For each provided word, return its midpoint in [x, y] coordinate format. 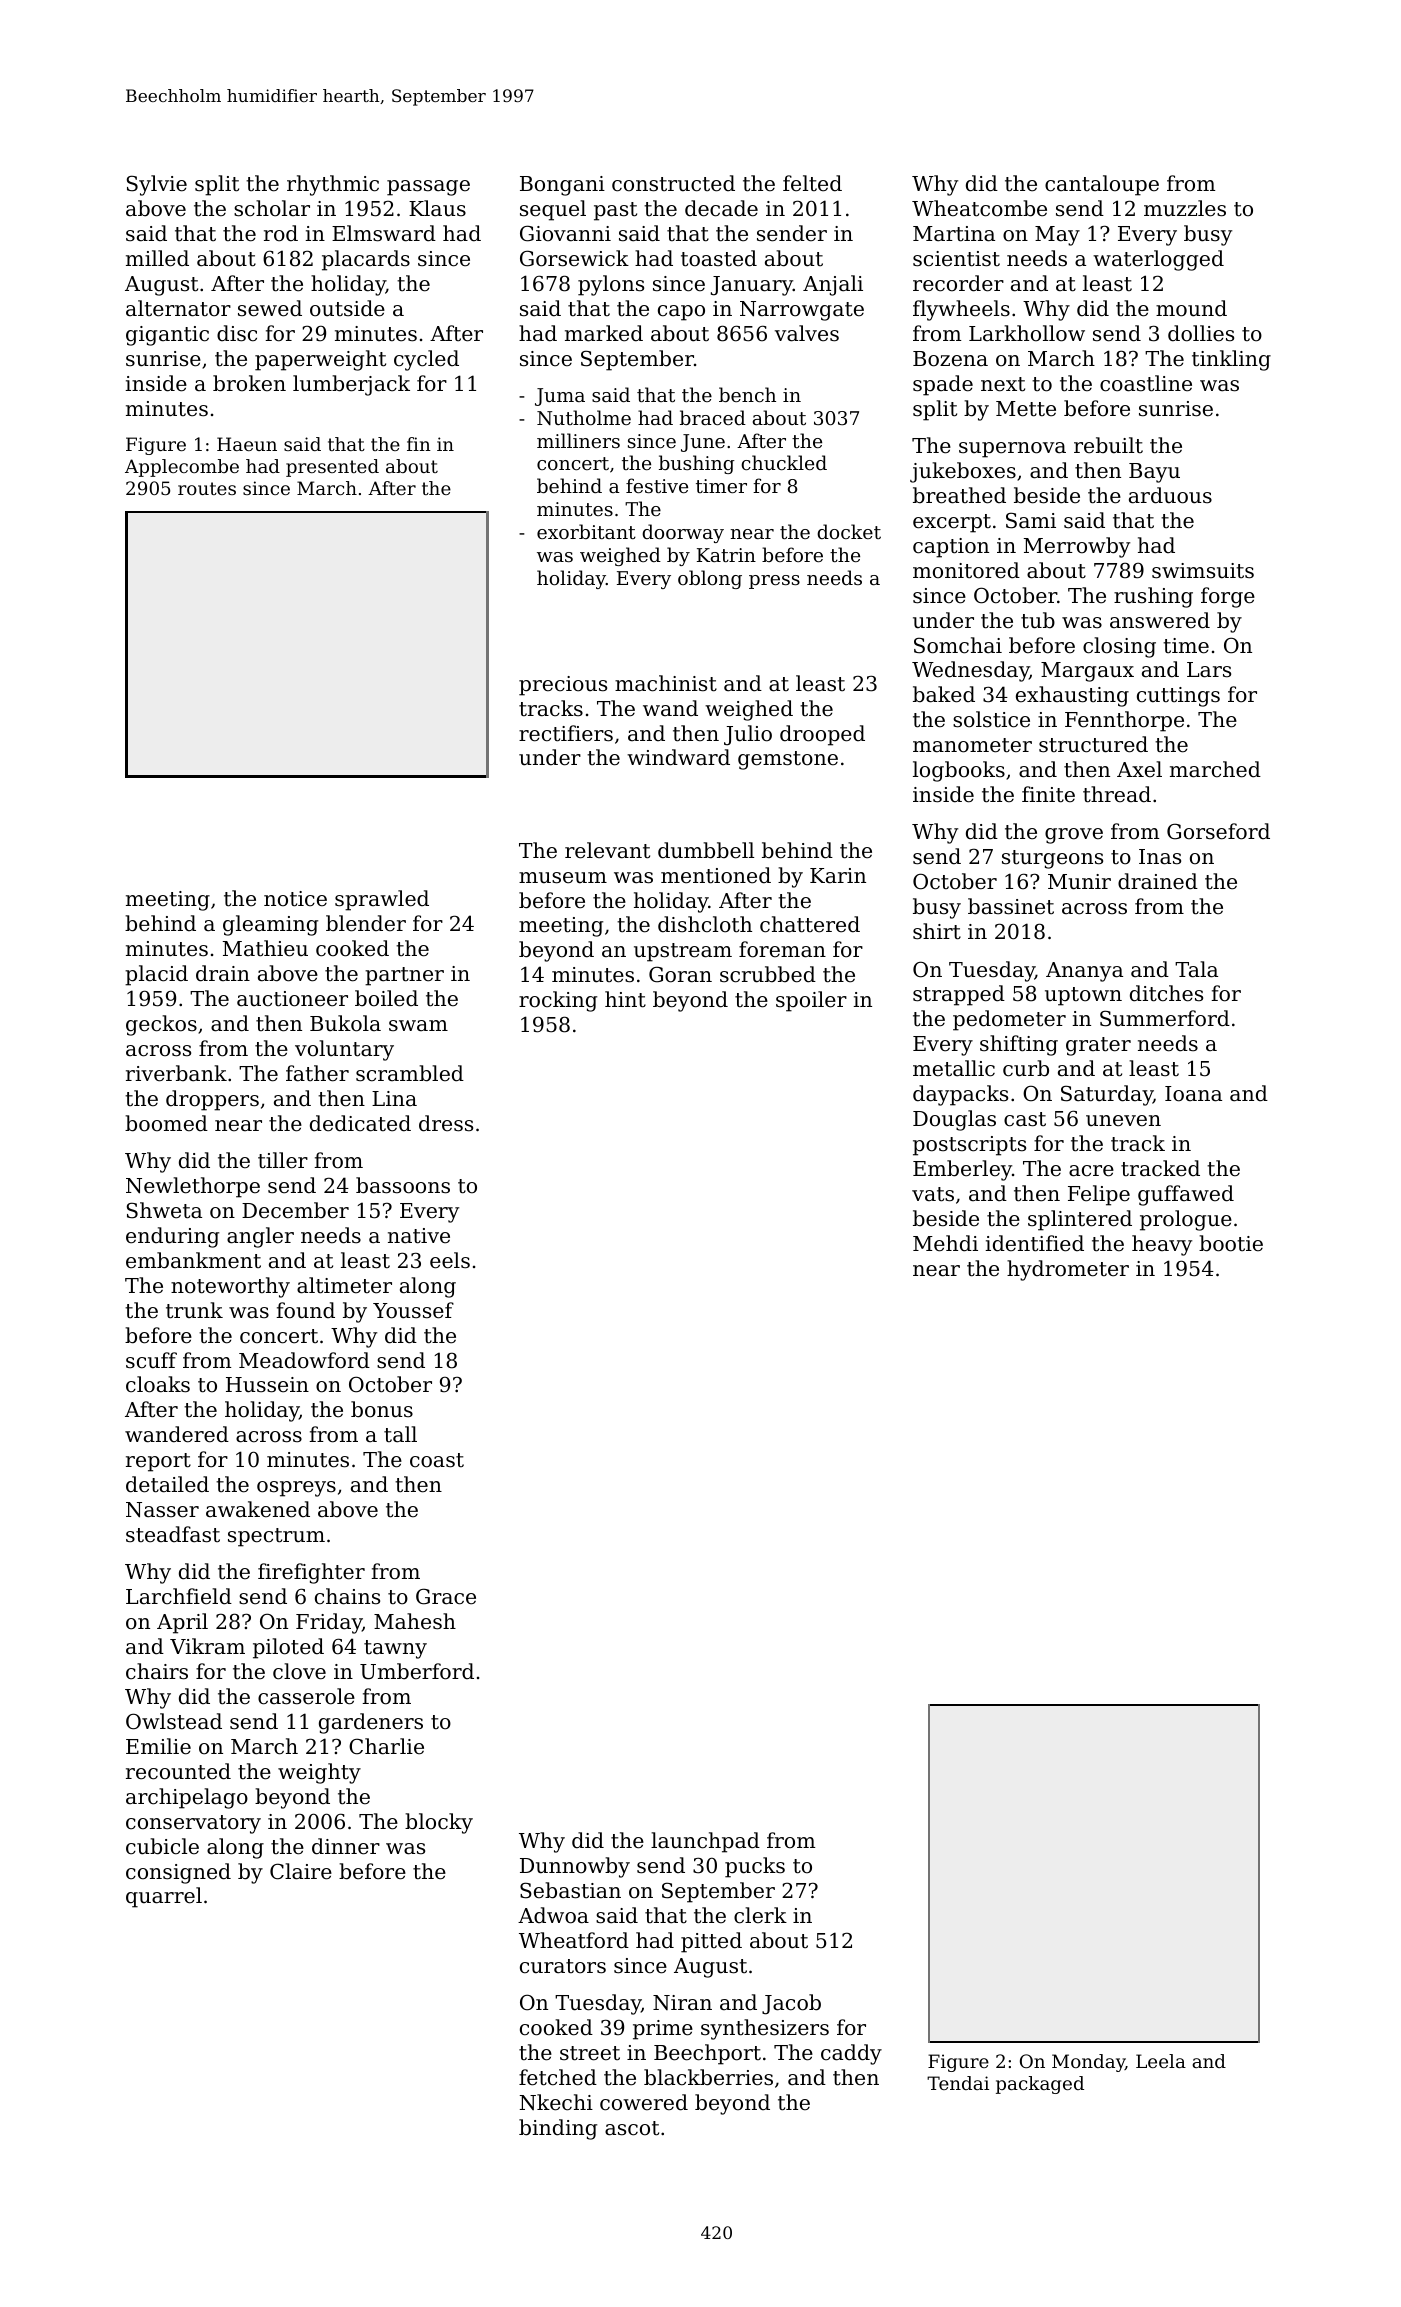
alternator [178, 308]
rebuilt [1108, 445]
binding [558, 2129]
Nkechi [556, 2102]
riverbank [176, 1073]
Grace [446, 1596]
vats [933, 1194]
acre [1091, 1171]
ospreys [296, 1489]
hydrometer [1068, 1270]
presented [332, 468]
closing [1119, 647]
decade [721, 208]
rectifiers [566, 733]
